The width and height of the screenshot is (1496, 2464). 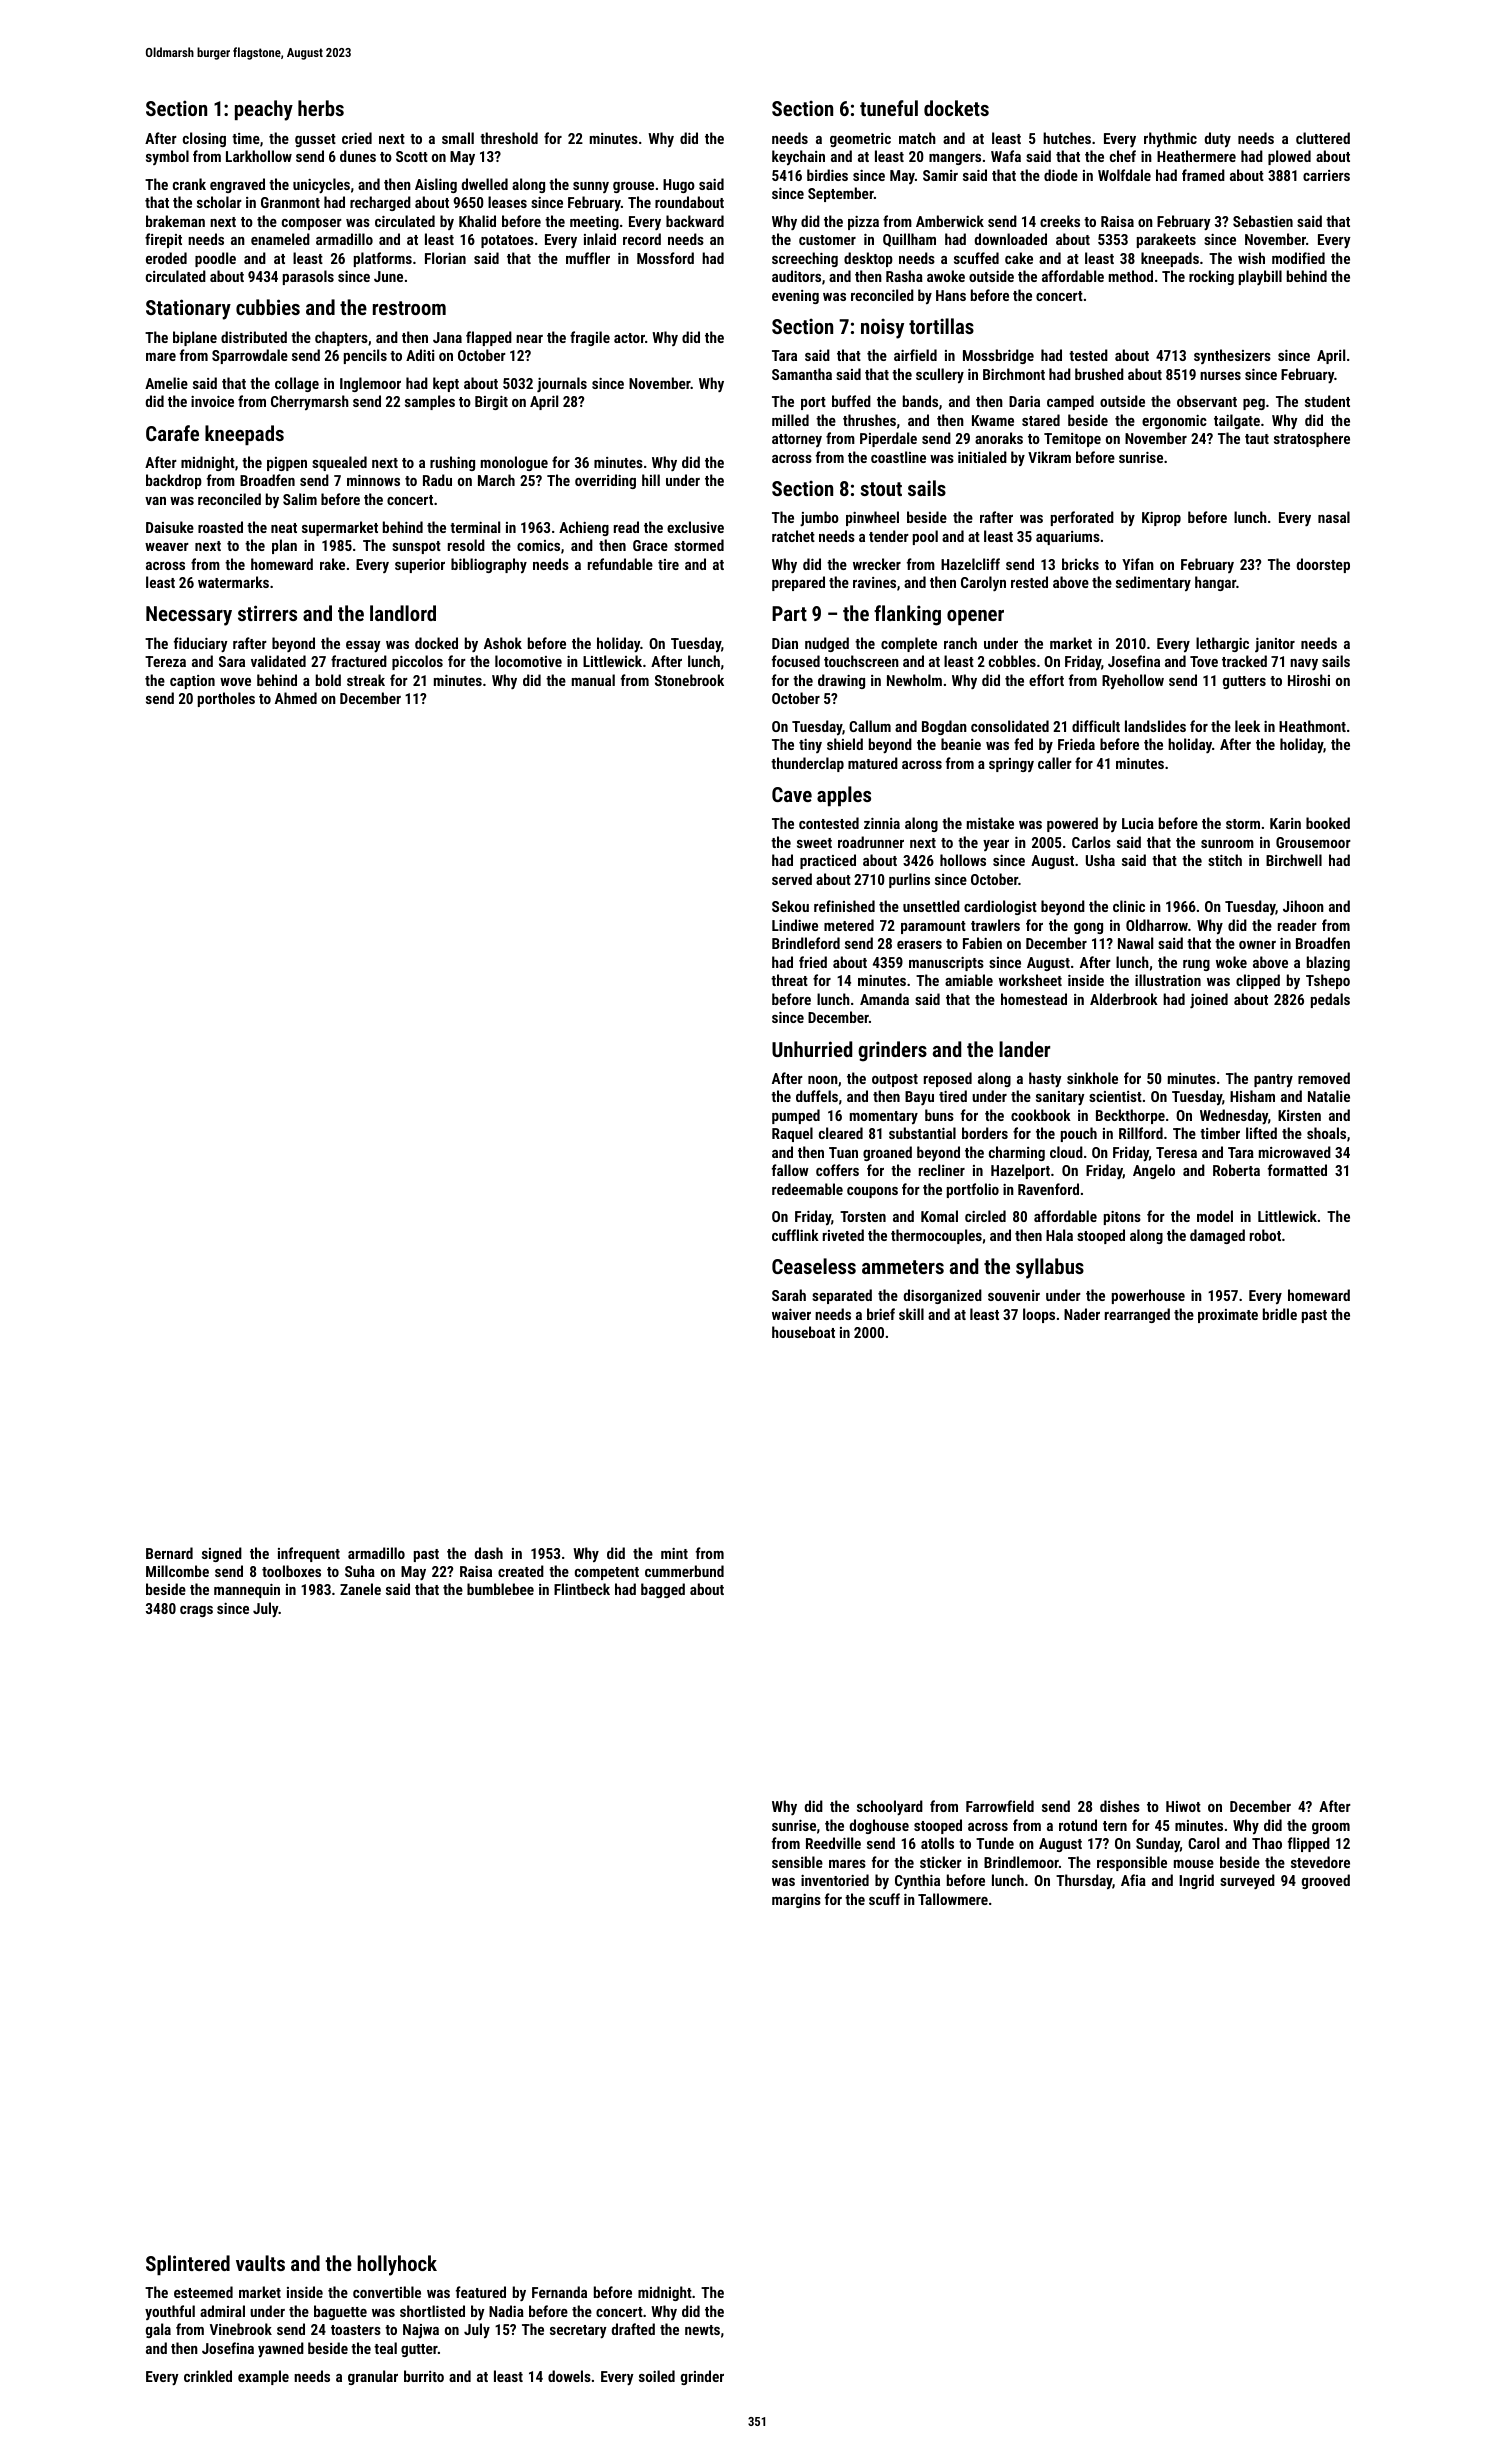 What do you see at coordinates (397, 2265) in the screenshot?
I see `hollyhock` at bounding box center [397, 2265].
